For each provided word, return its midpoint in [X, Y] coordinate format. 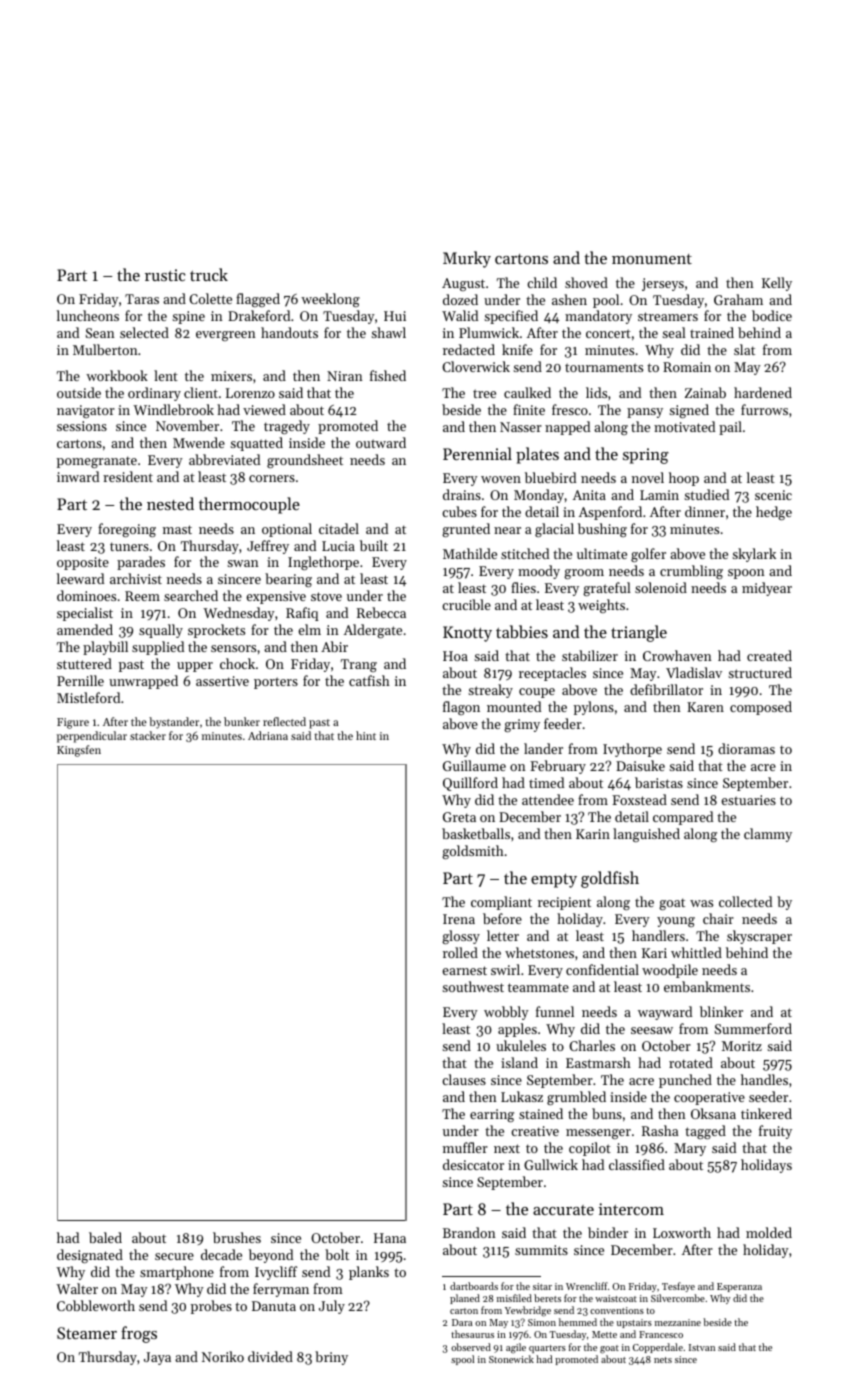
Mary [690, 1149]
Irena [459, 919]
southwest [473, 986]
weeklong [330, 300]
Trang [359, 665]
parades [141, 563]
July [332, 1307]
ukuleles [521, 1045]
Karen [705, 707]
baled [105, 1237]
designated [90, 1256]
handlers [658, 935]
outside [79, 392]
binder [608, 1232]
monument [652, 259]
